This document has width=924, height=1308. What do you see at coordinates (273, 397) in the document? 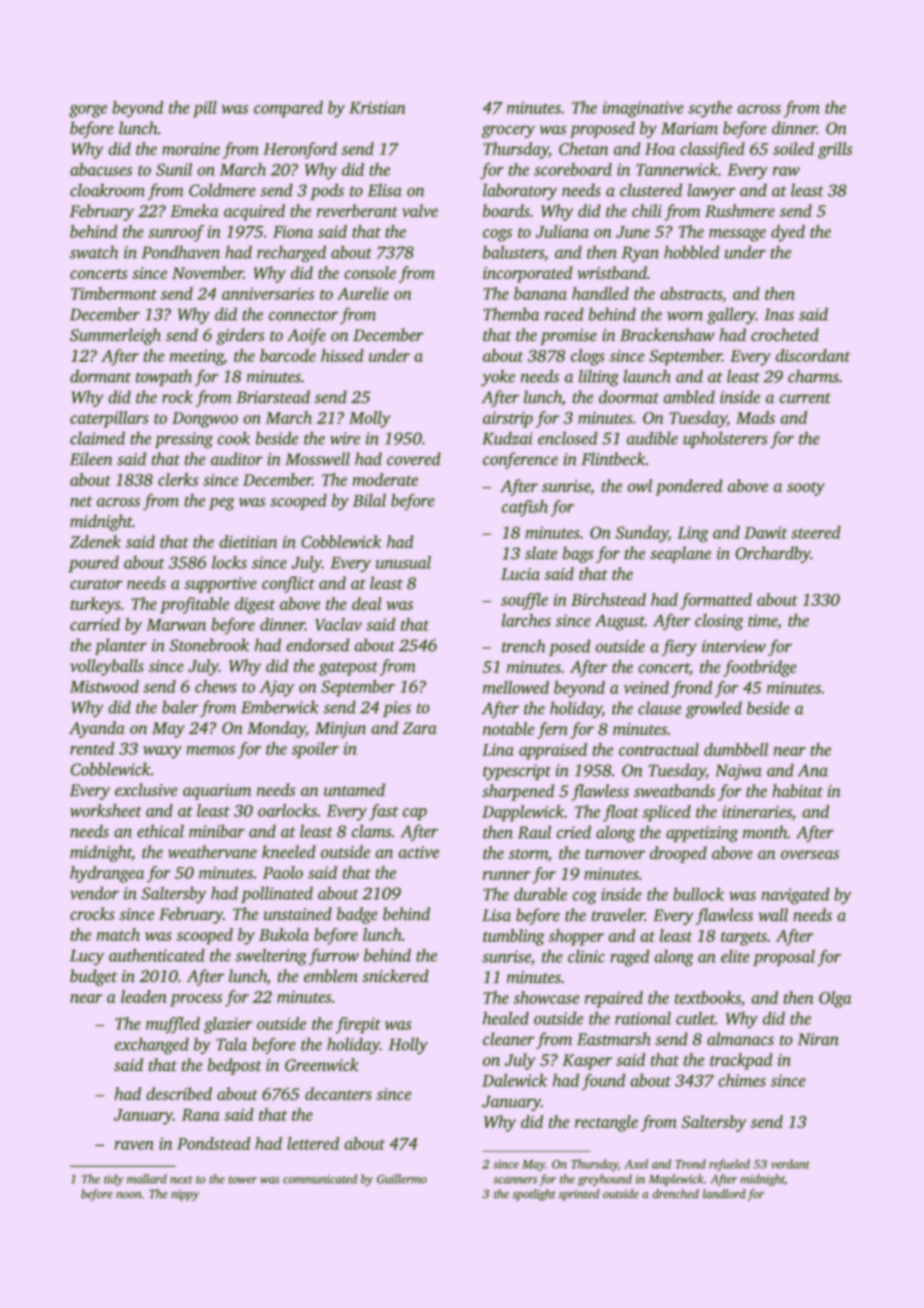
I see `Briarstead` at bounding box center [273, 397].
